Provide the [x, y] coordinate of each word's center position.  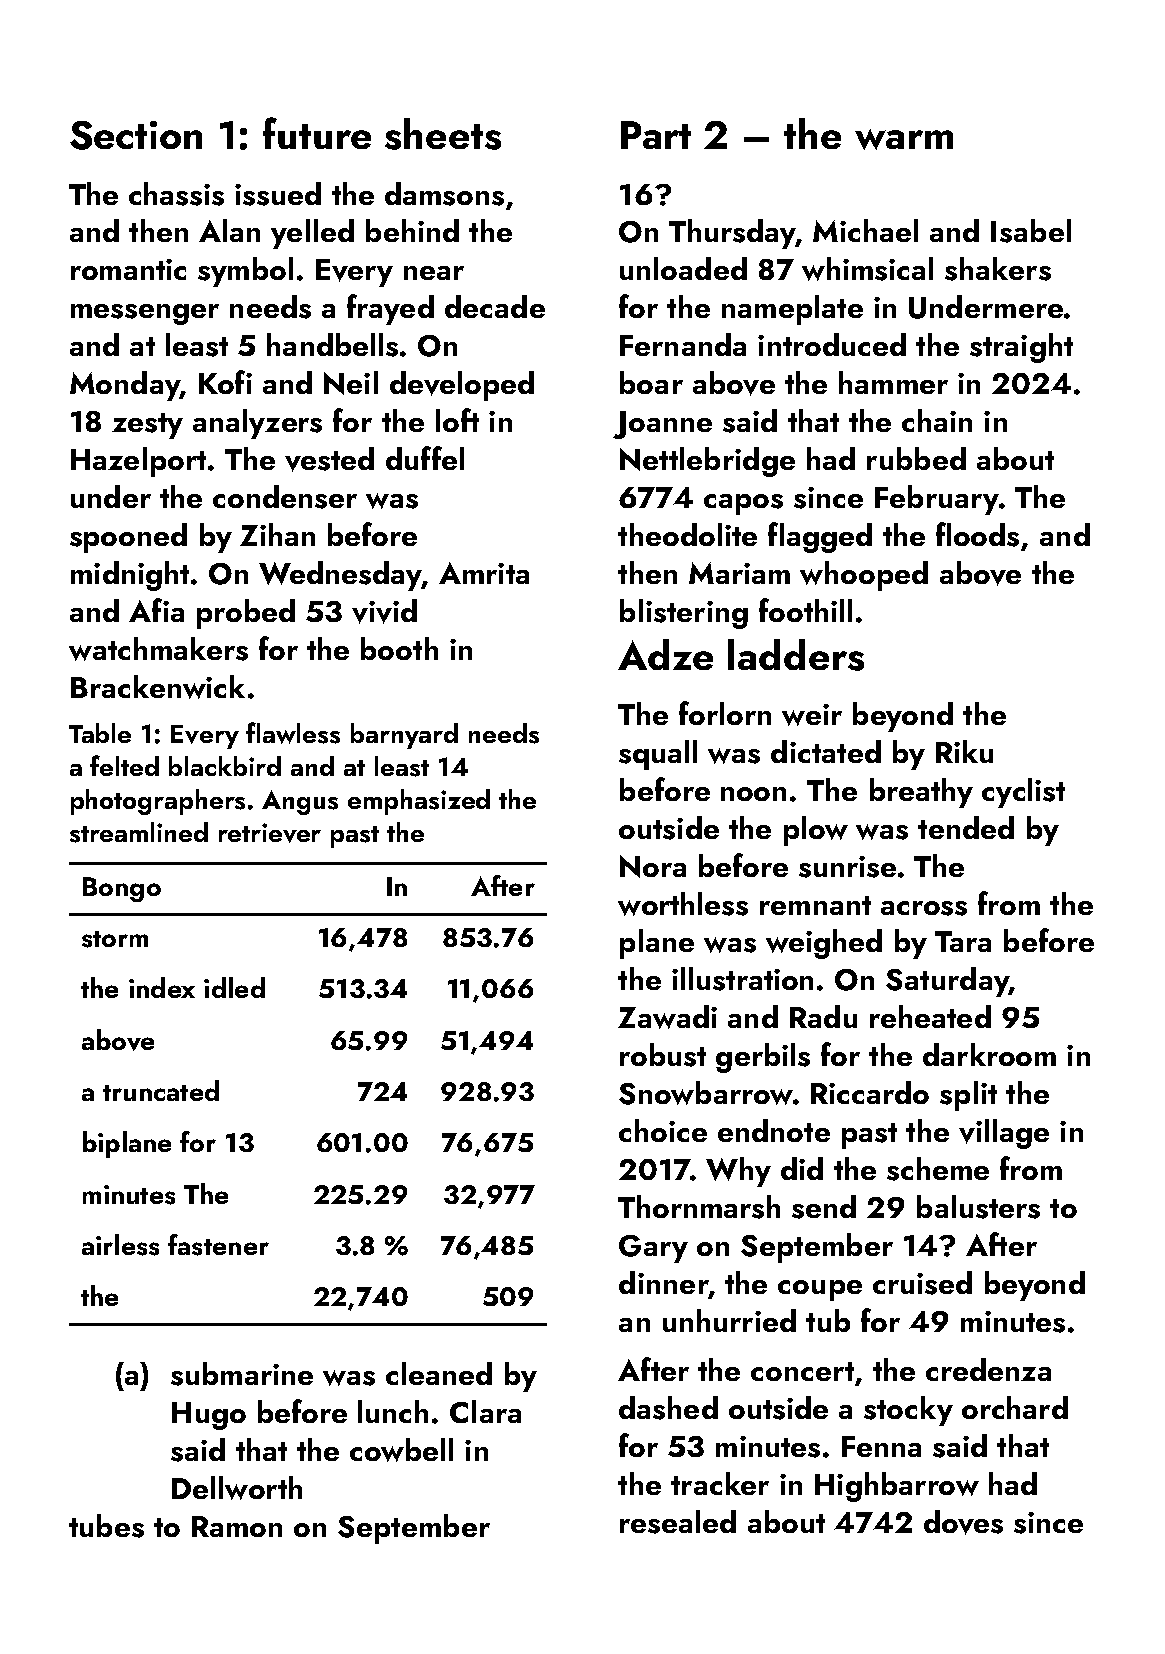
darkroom [989, 1054]
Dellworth [237, 1488]
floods [977, 534]
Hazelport [138, 462]
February [937, 500]
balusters [978, 1207]
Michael [865, 230]
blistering [684, 614]
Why [738, 1172]
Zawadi [667, 1017]
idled [234, 987]
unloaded [683, 268]
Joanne [662, 425]
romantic [128, 269]
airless [120, 1245]
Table [100, 733]
